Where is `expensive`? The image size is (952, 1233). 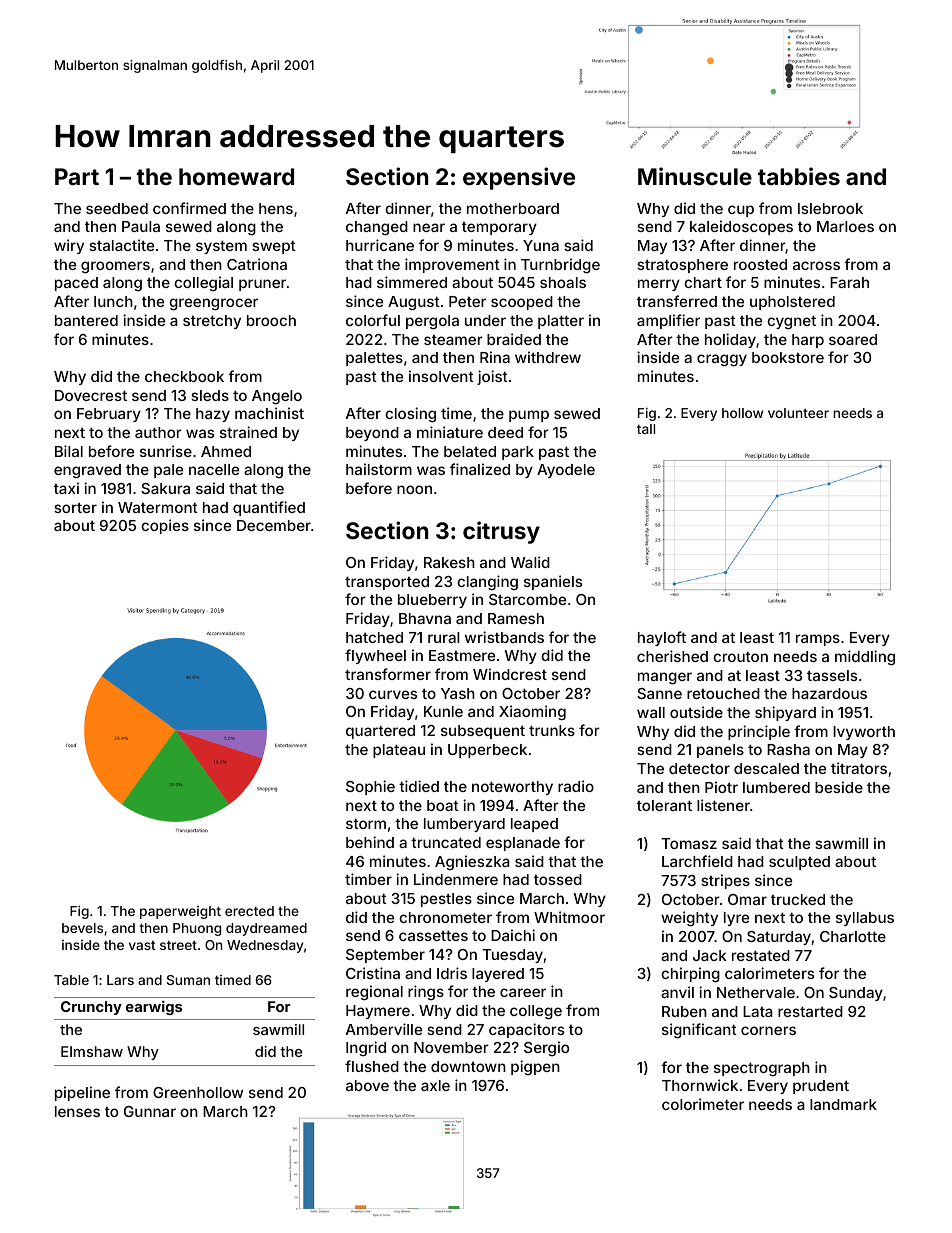 expensive is located at coordinates (519, 178).
